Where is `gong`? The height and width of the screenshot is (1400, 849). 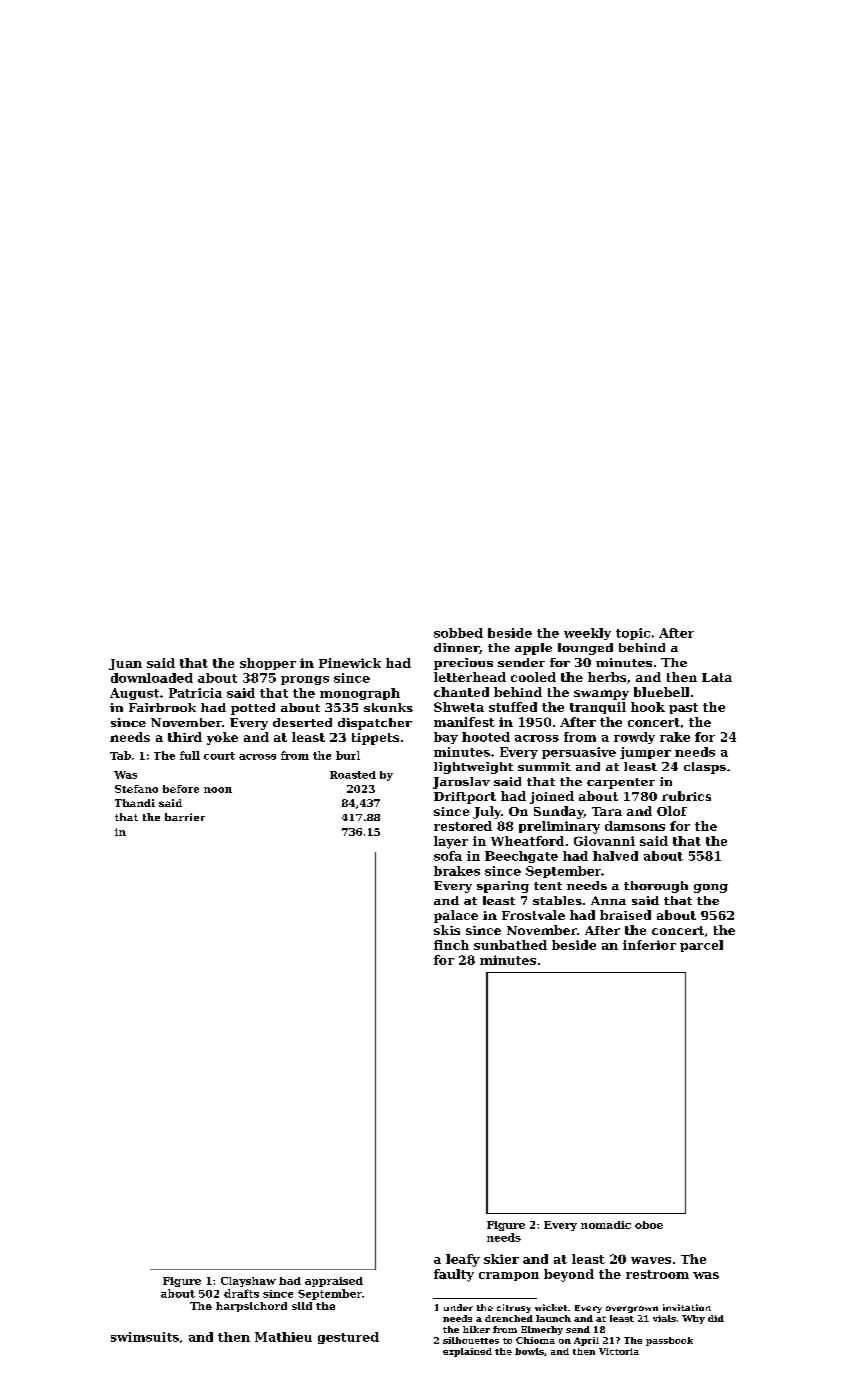
gong is located at coordinates (711, 888).
